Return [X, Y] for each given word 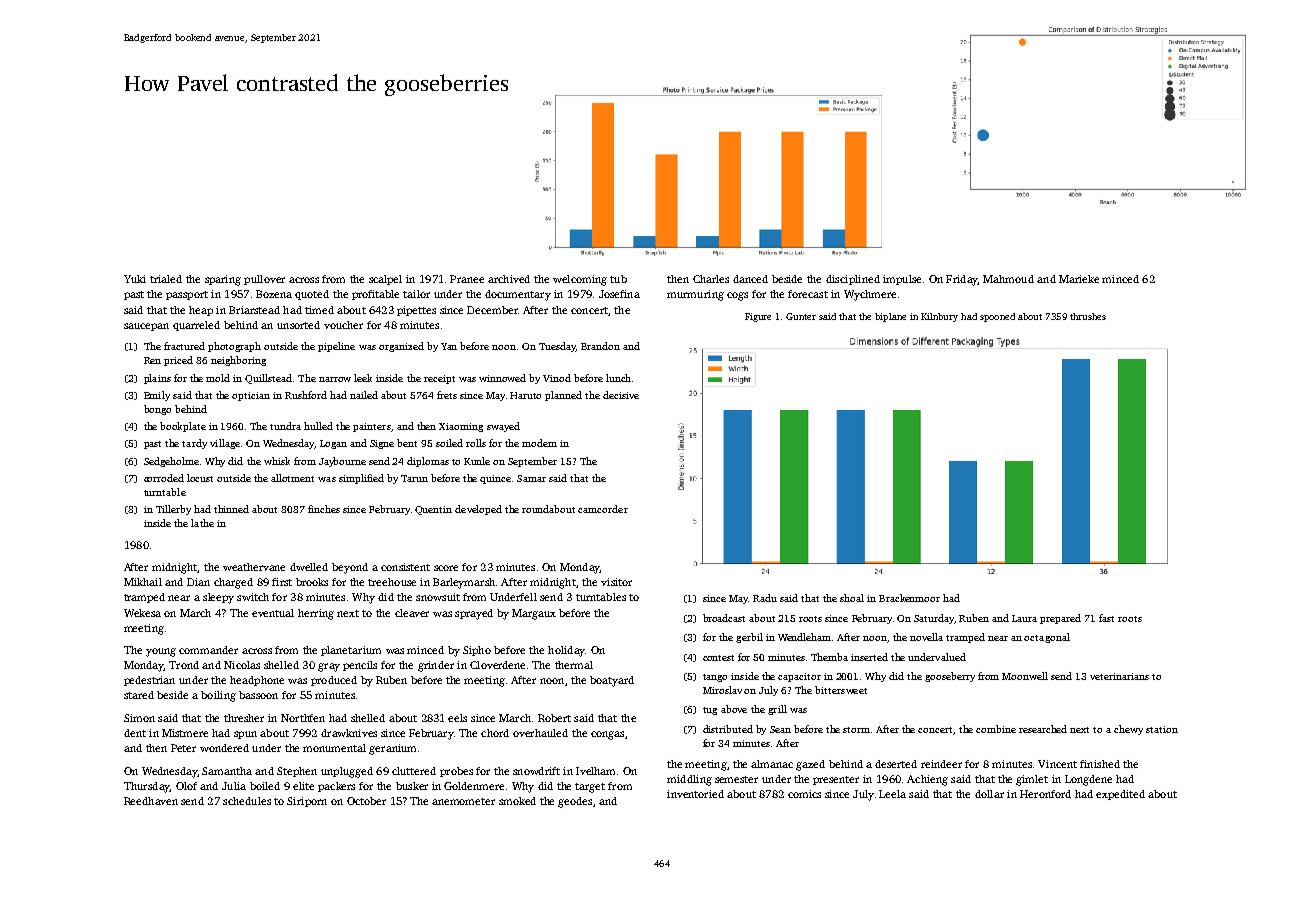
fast [1106, 618]
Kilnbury [939, 317]
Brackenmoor [909, 598]
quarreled [196, 326]
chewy [1128, 730]
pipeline [336, 347]
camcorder [603, 509]
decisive [621, 395]
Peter [183, 748]
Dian [198, 582]
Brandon [600, 346]
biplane [890, 317]
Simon [139, 718]
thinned [231, 509]
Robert [554, 718]
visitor [616, 582]
